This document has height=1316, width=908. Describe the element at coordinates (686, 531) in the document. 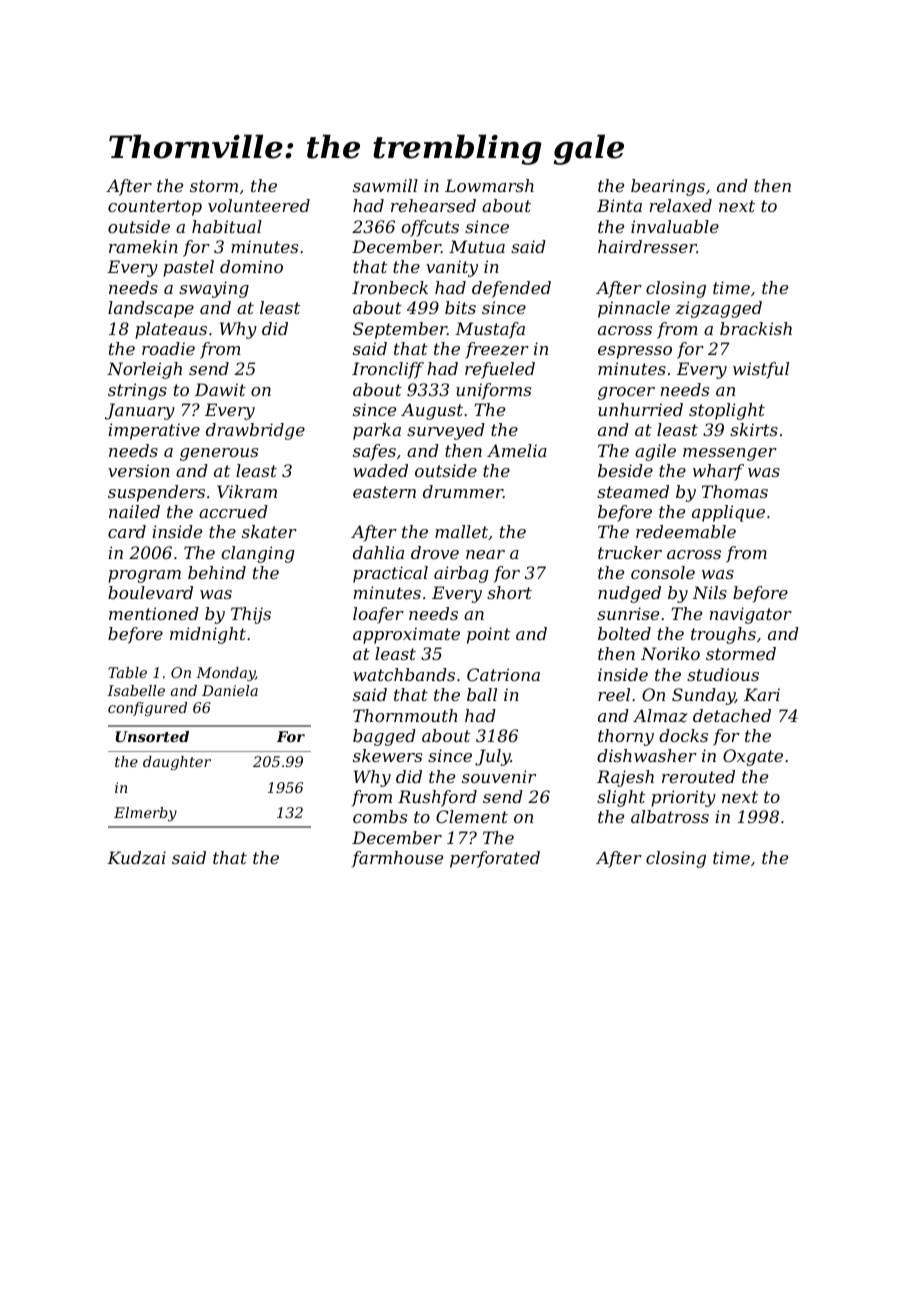

I see `redeemable` at that location.
